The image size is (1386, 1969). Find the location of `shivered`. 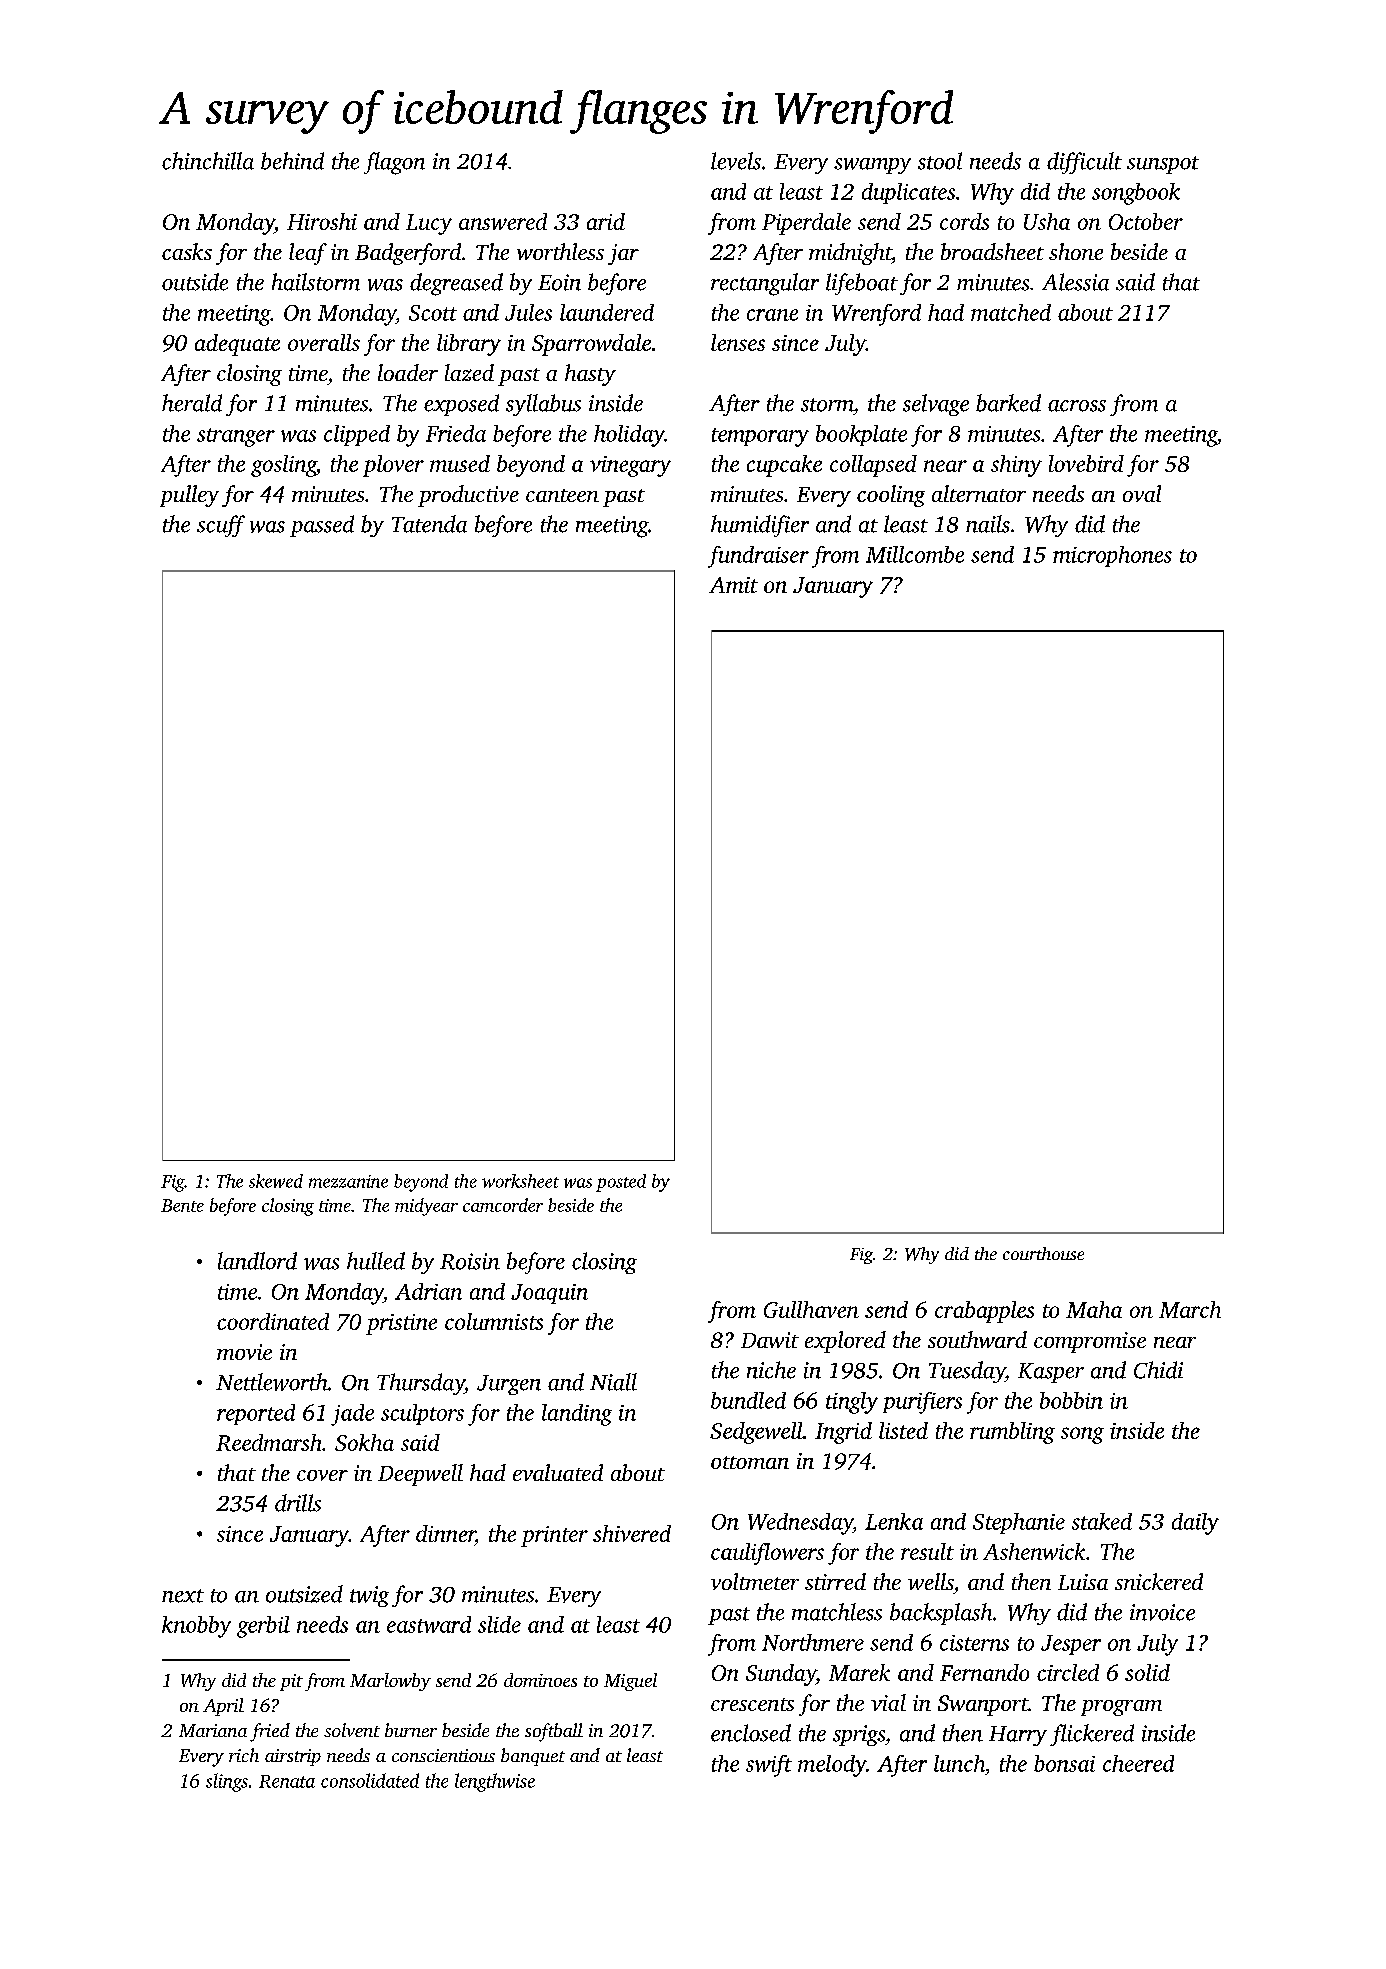

shivered is located at coordinates (632, 1533).
